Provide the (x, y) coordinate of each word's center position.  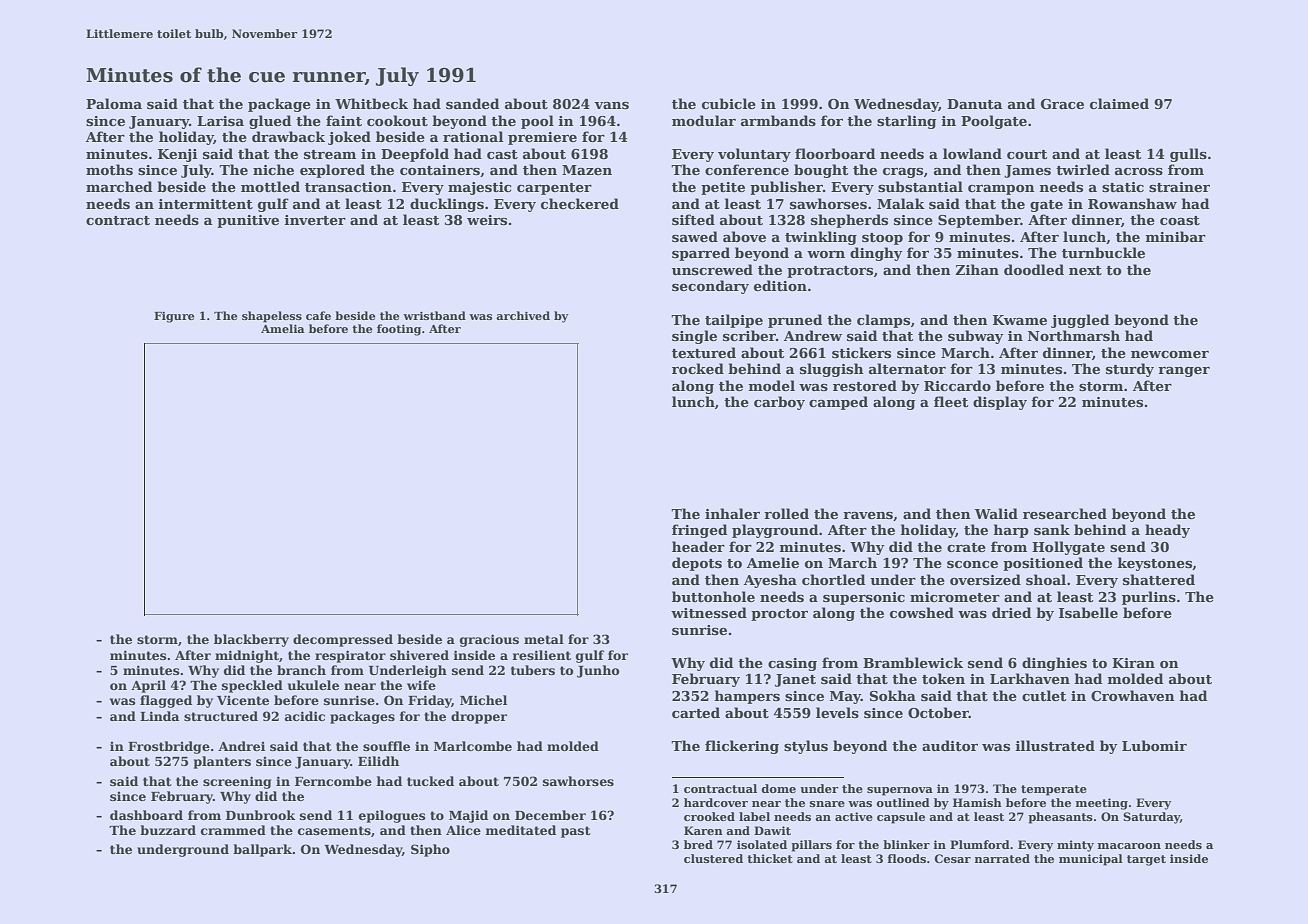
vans (611, 105)
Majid (468, 816)
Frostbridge (169, 747)
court (1027, 154)
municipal (1091, 860)
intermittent (206, 204)
